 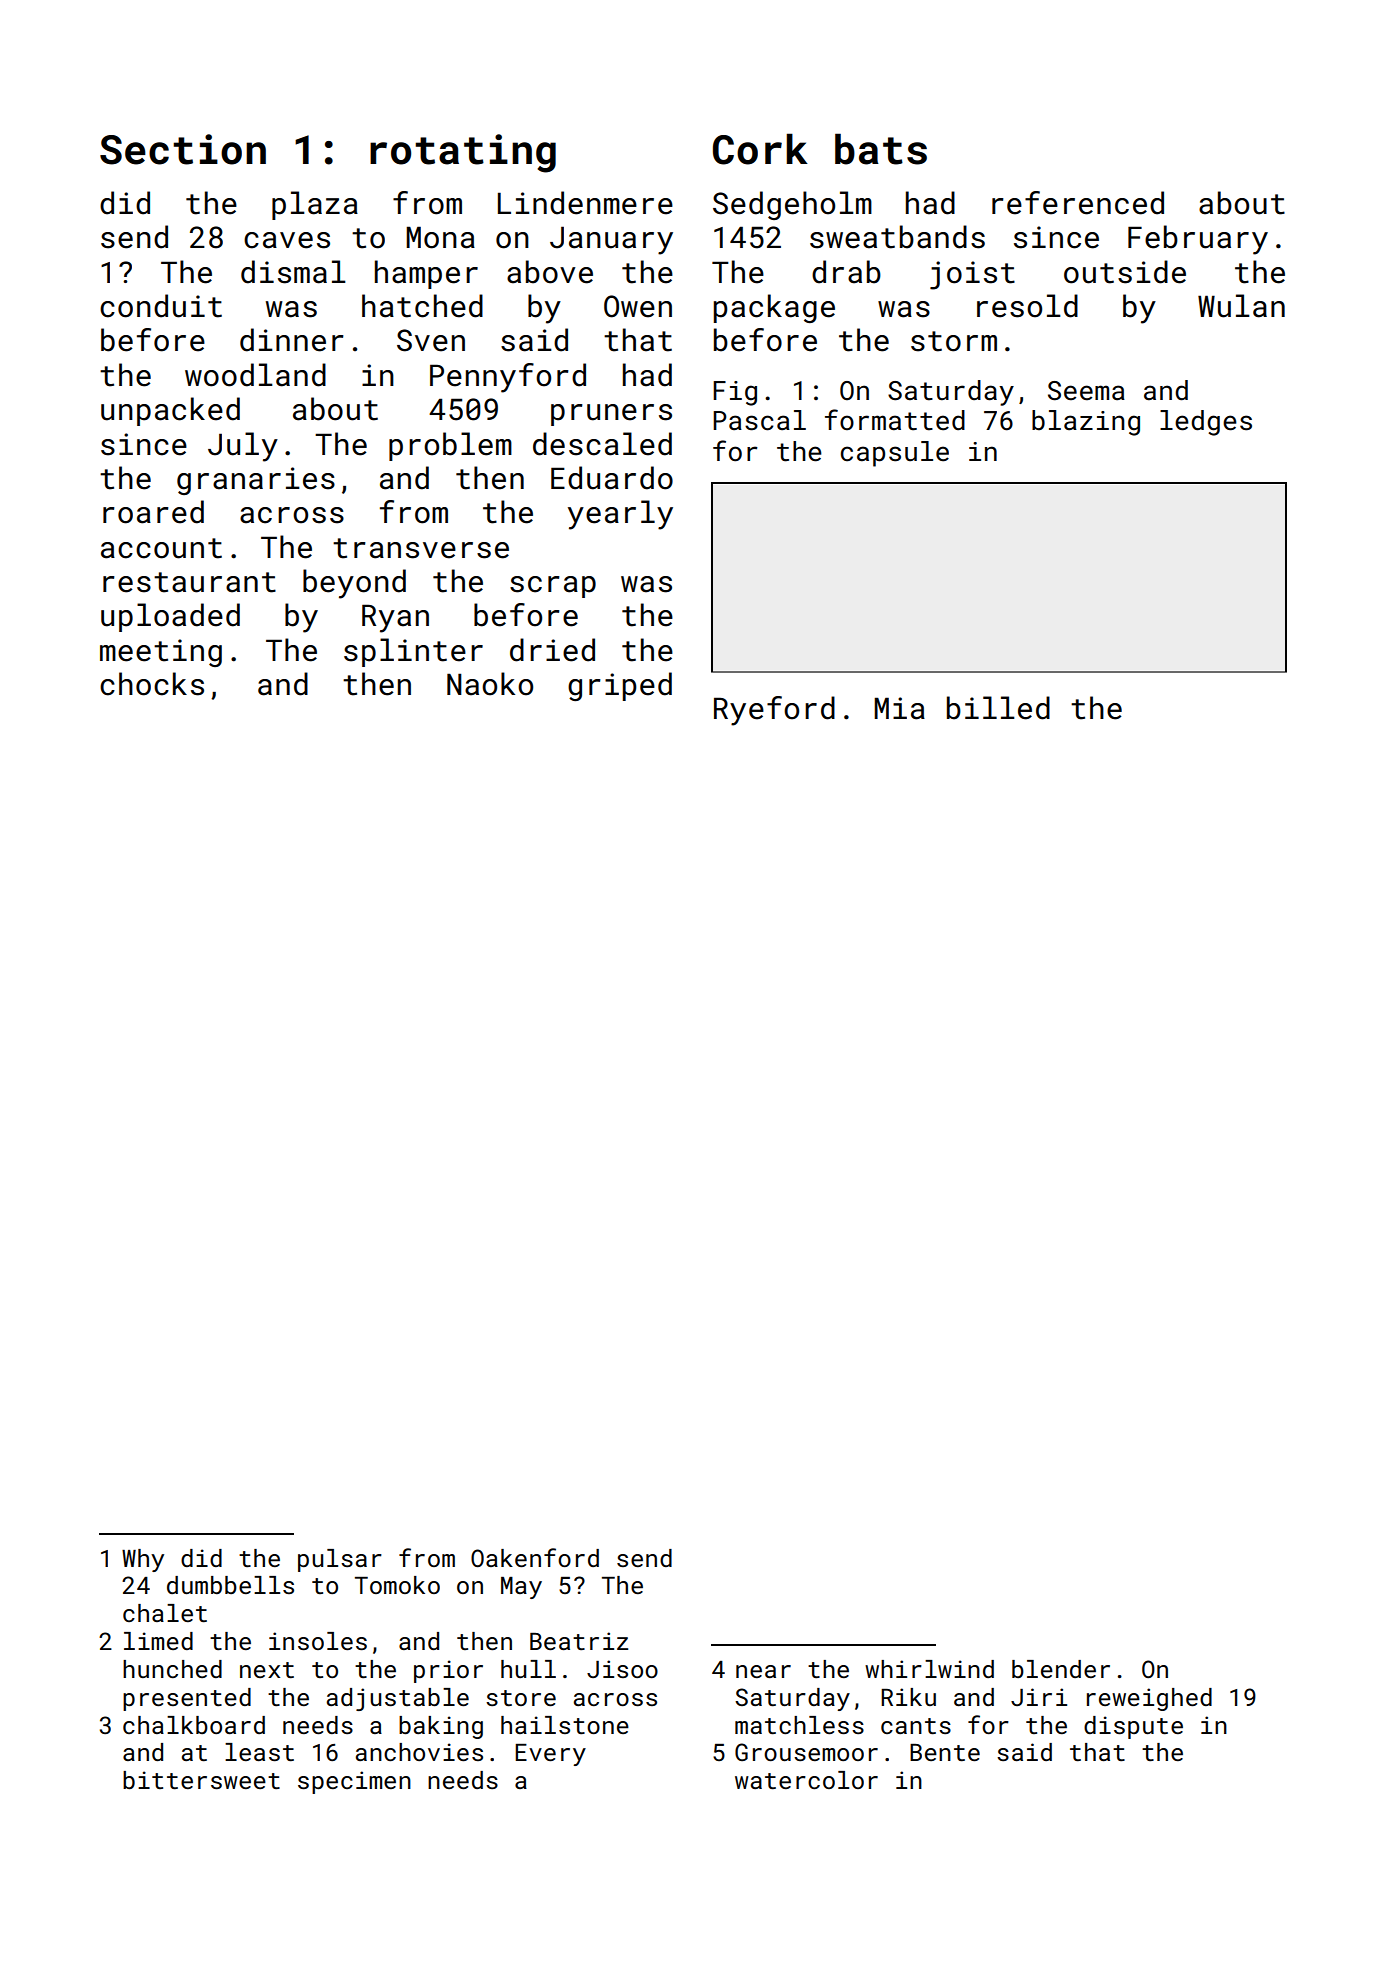 I want to click on billed, so click(x=998, y=708).
